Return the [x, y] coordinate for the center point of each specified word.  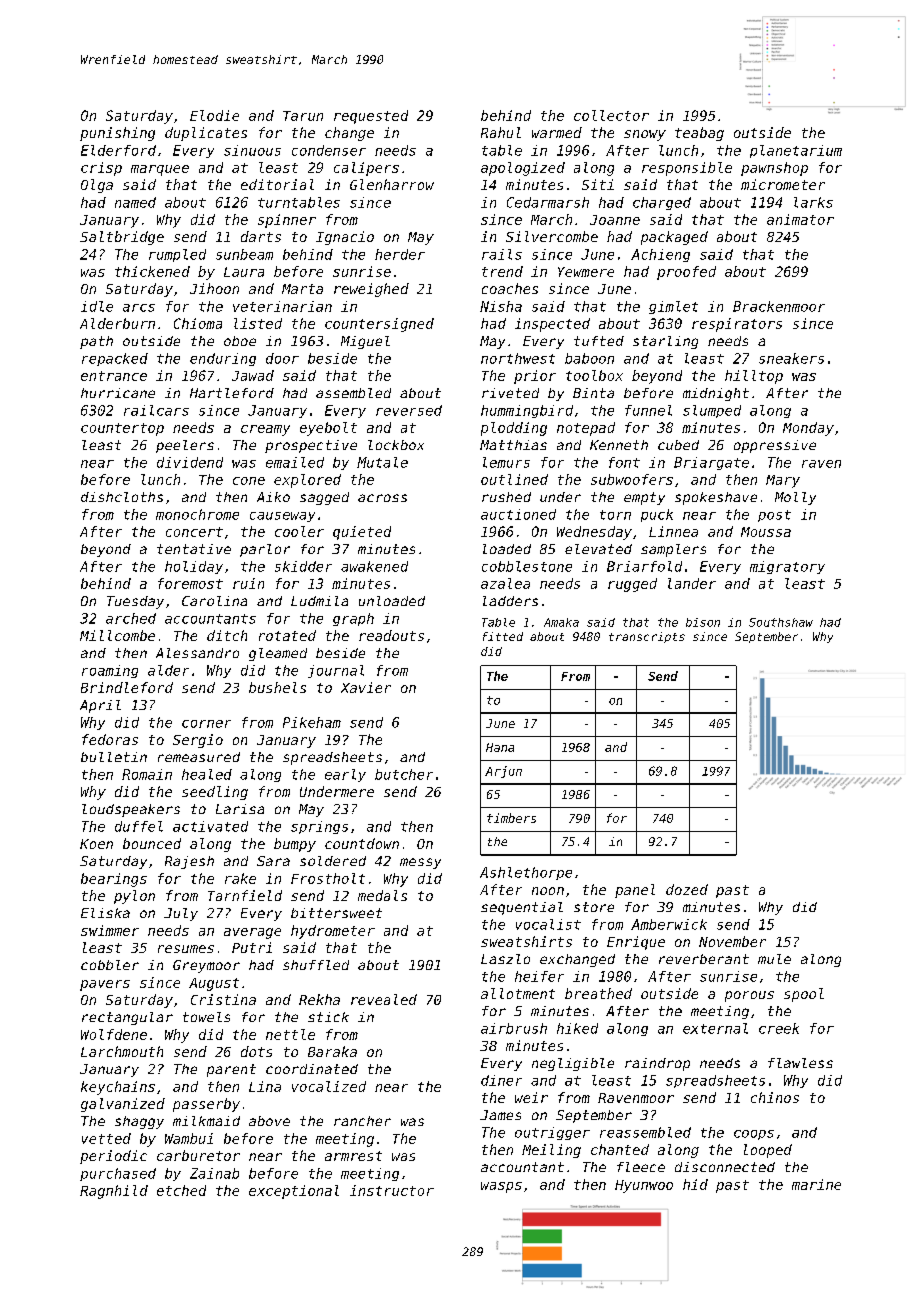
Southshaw [781, 622]
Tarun [303, 116]
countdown [362, 843]
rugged [632, 585]
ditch [227, 635]
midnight [716, 394]
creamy [265, 430]
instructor [392, 1190]
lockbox [396, 445]
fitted [503, 636]
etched [181, 1190]
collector [611, 115]
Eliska [105, 913]
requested [371, 117]
